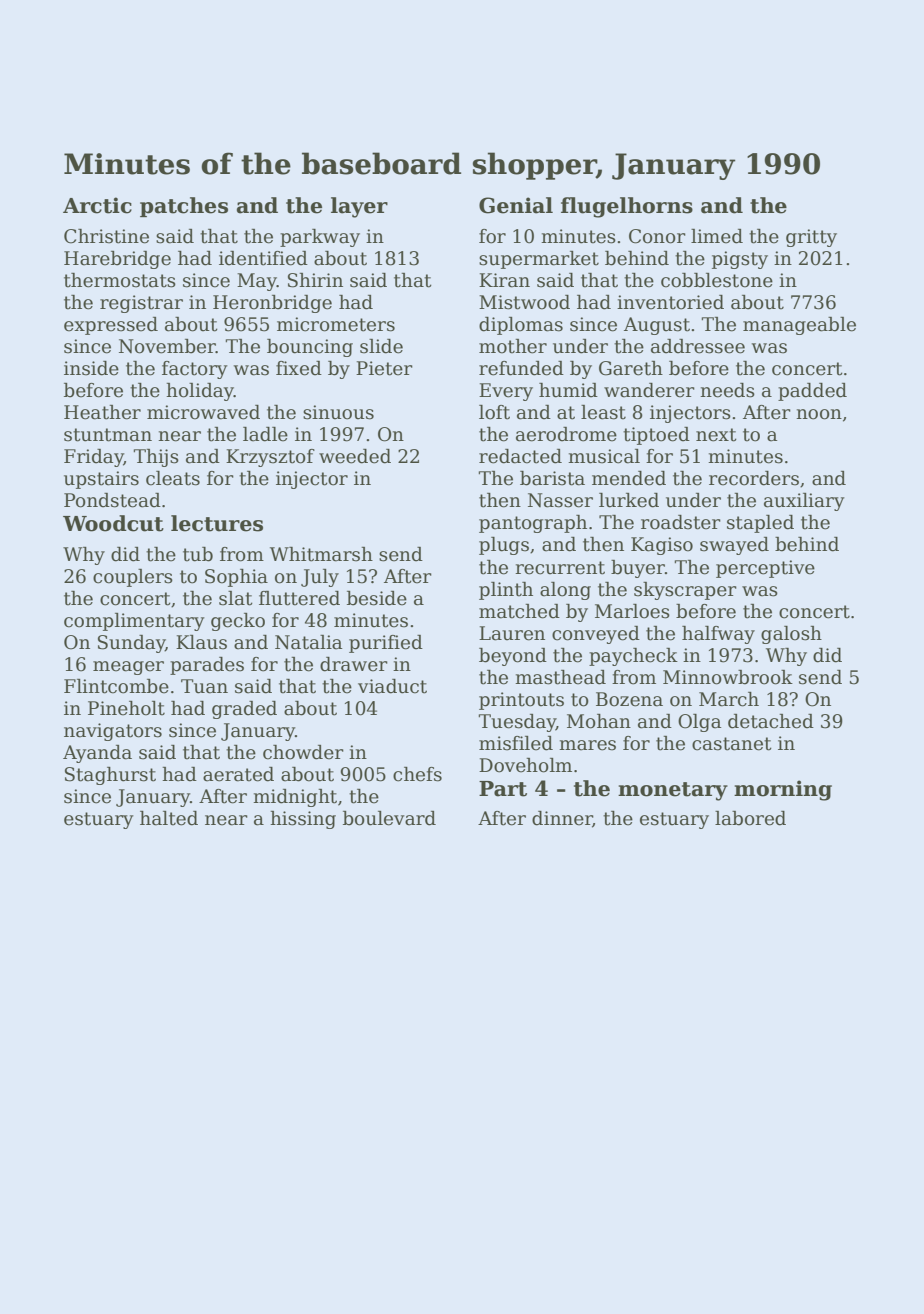 Image resolution: width=924 pixels, height=1314 pixels. What do you see at coordinates (97, 754) in the screenshot?
I see `Ayanda` at bounding box center [97, 754].
